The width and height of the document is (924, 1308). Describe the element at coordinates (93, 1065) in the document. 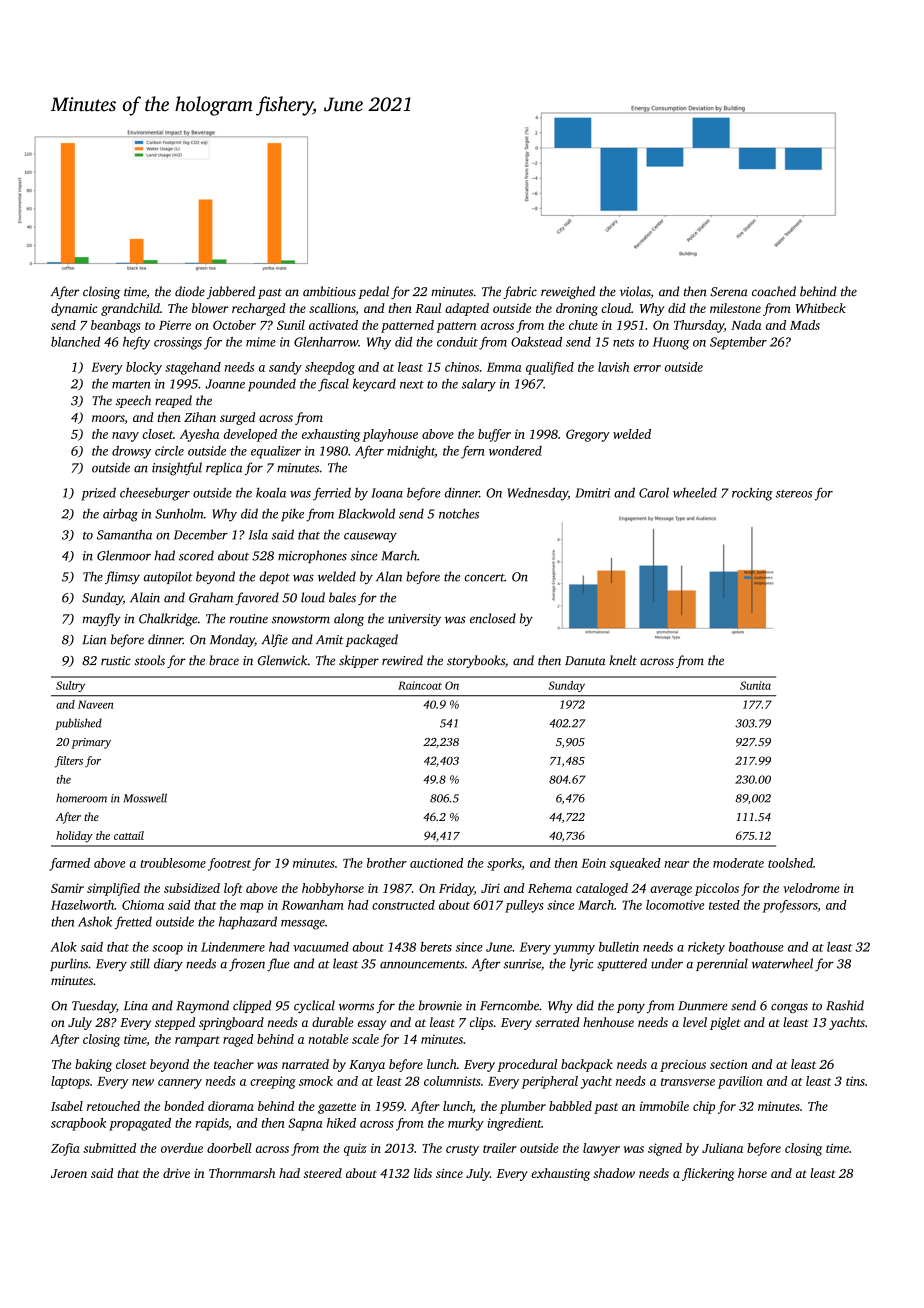

I see `baking` at that location.
